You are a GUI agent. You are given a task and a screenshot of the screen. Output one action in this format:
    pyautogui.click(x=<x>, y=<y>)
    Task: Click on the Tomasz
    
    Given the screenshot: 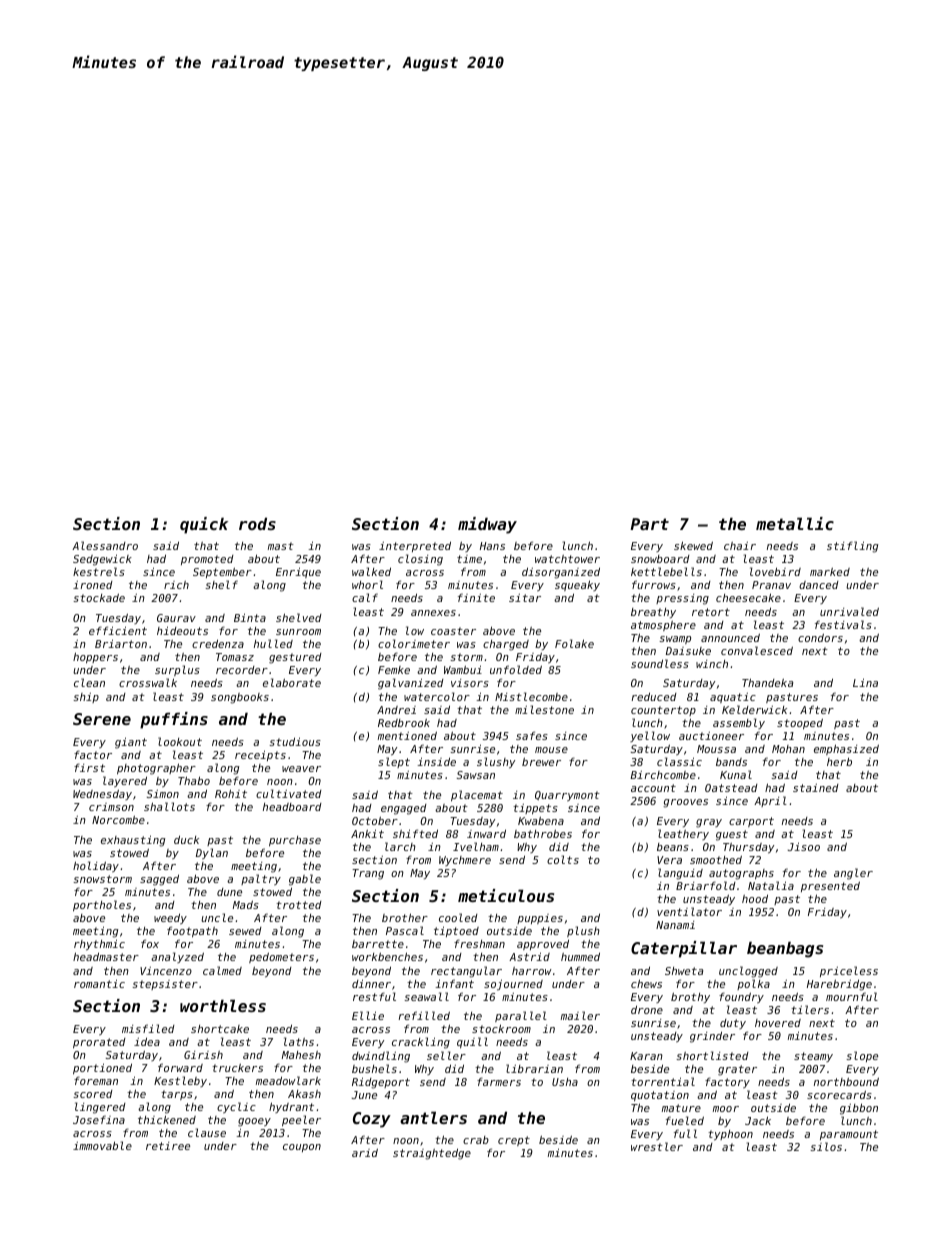 What is the action you would take?
    pyautogui.click(x=235, y=657)
